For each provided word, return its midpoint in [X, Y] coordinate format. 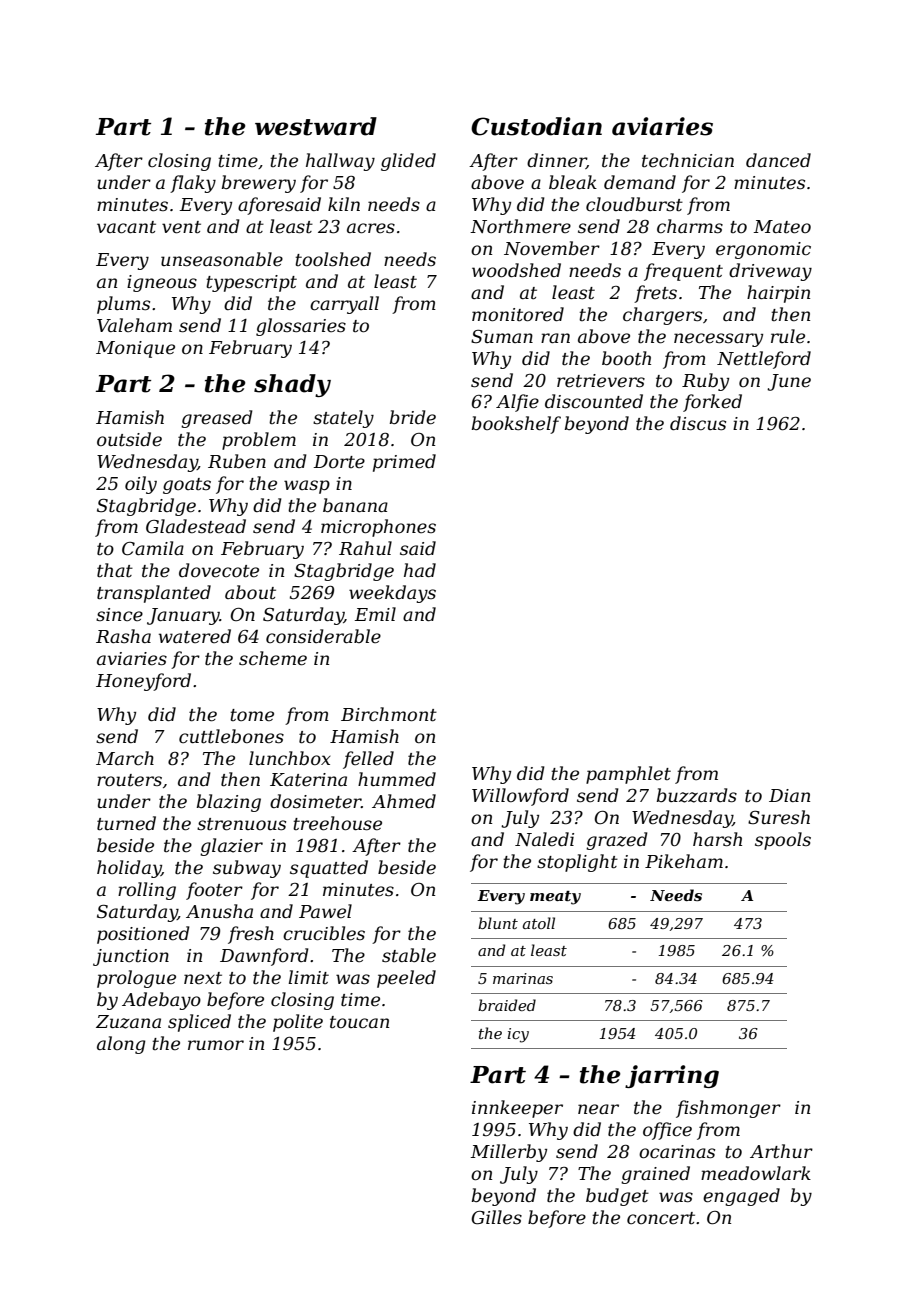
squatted [329, 869]
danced [778, 160]
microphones [378, 528]
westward [316, 126]
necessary [718, 340]
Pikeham [684, 861]
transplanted [154, 594]
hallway [340, 162]
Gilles [496, 1217]
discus [698, 423]
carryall [344, 305]
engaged [741, 1197]
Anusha [219, 911]
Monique [135, 349]
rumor [216, 1045]
